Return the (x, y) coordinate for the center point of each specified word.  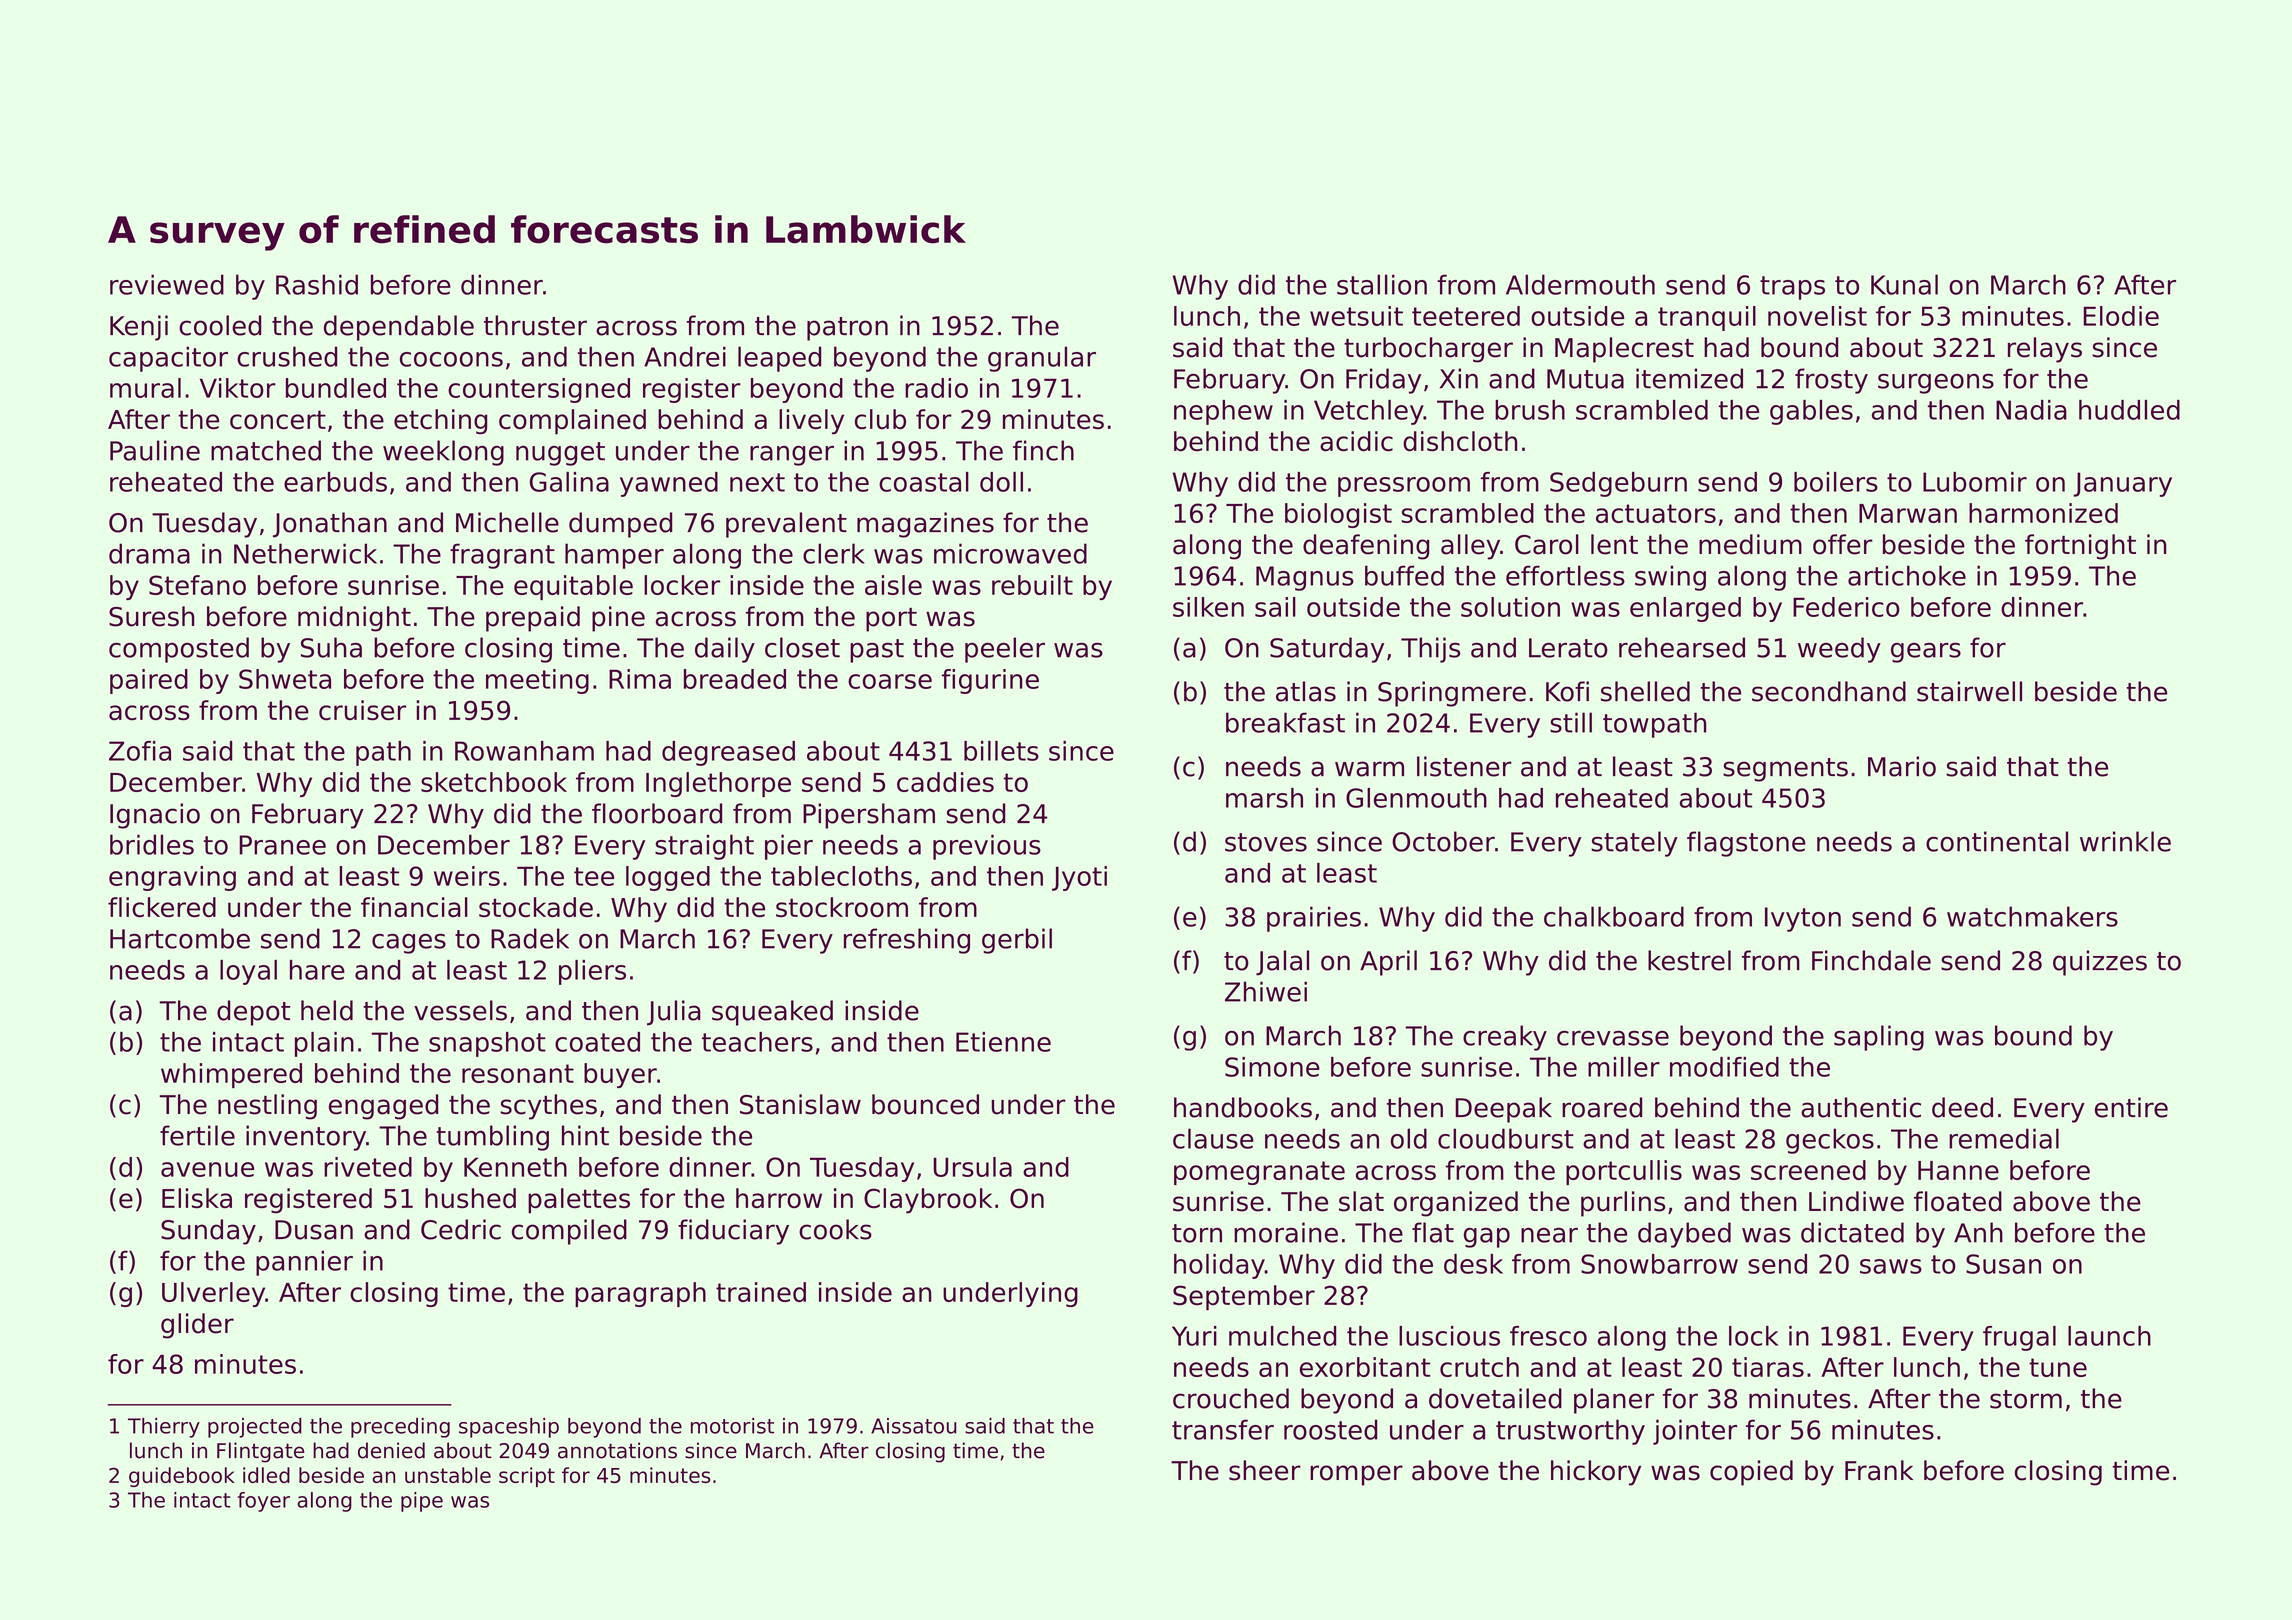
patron (847, 329)
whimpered (231, 1075)
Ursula (972, 1167)
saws (1891, 1266)
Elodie (2121, 316)
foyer (264, 1502)
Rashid (317, 284)
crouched (1231, 1398)
